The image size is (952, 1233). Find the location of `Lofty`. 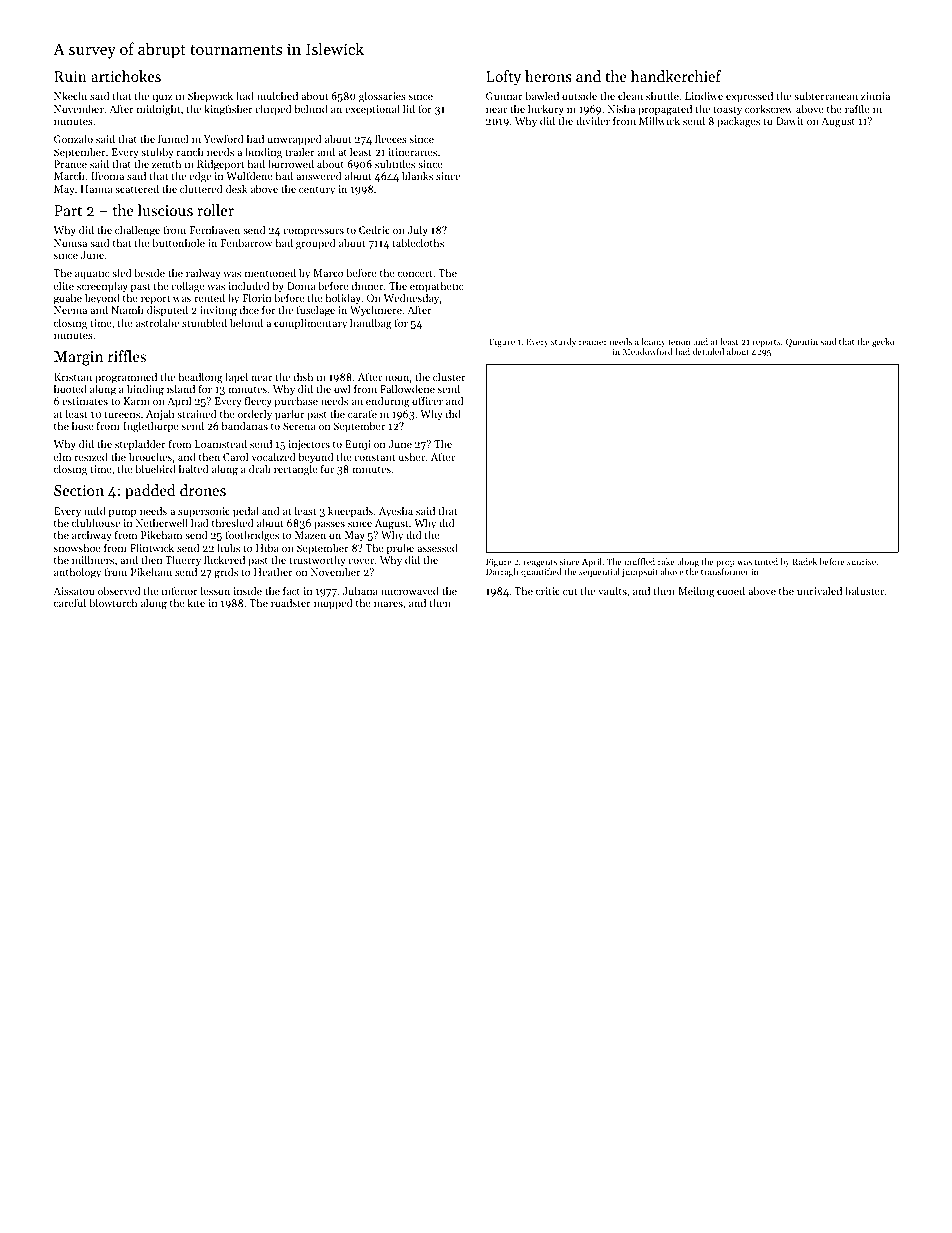

Lofty is located at coordinates (503, 78).
